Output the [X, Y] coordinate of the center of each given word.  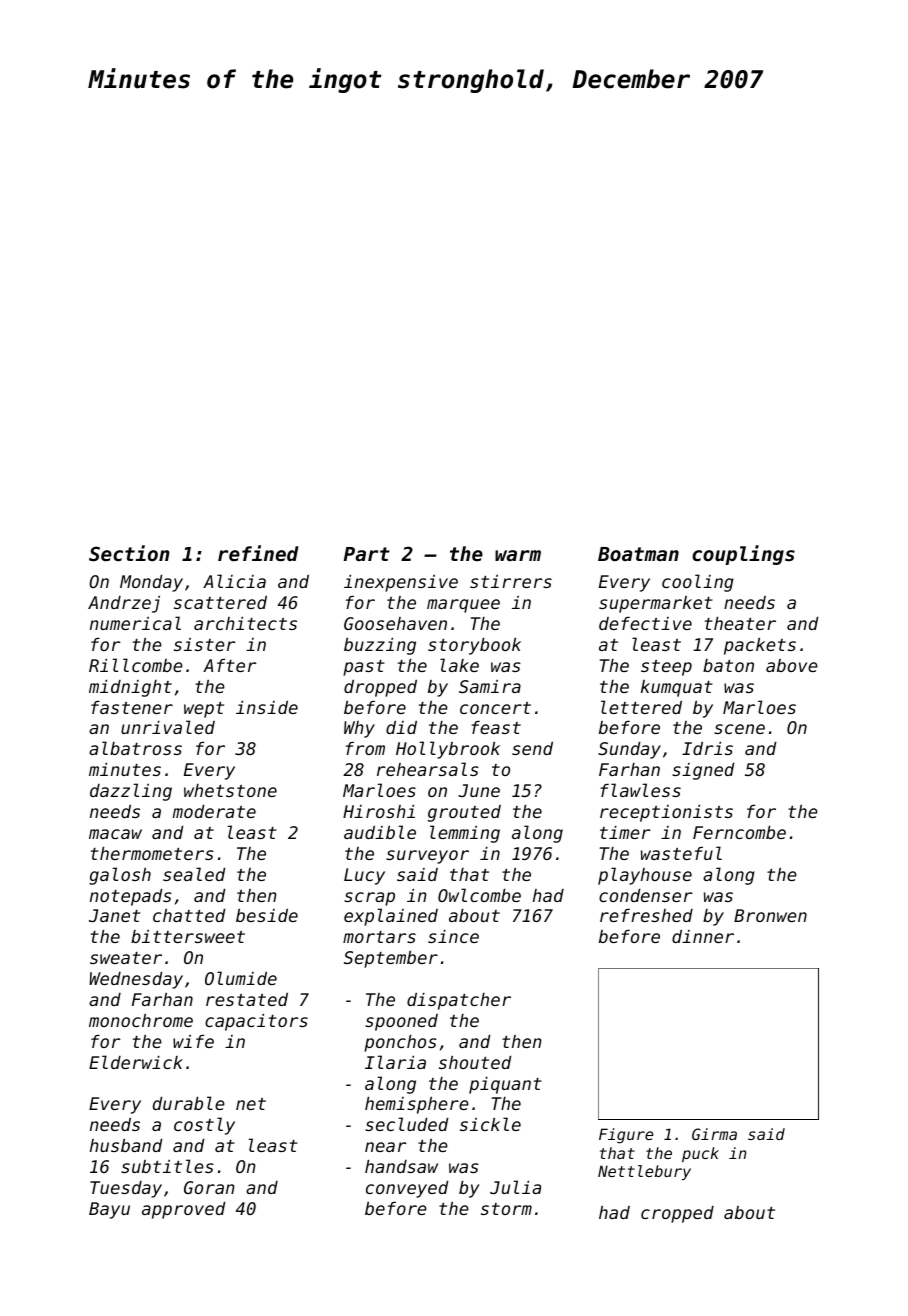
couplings [743, 555]
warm [518, 555]
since [453, 936]
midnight [130, 688]
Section [129, 553]
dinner [703, 936]
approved [183, 1210]
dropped [380, 688]
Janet [115, 915]
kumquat [677, 688]
